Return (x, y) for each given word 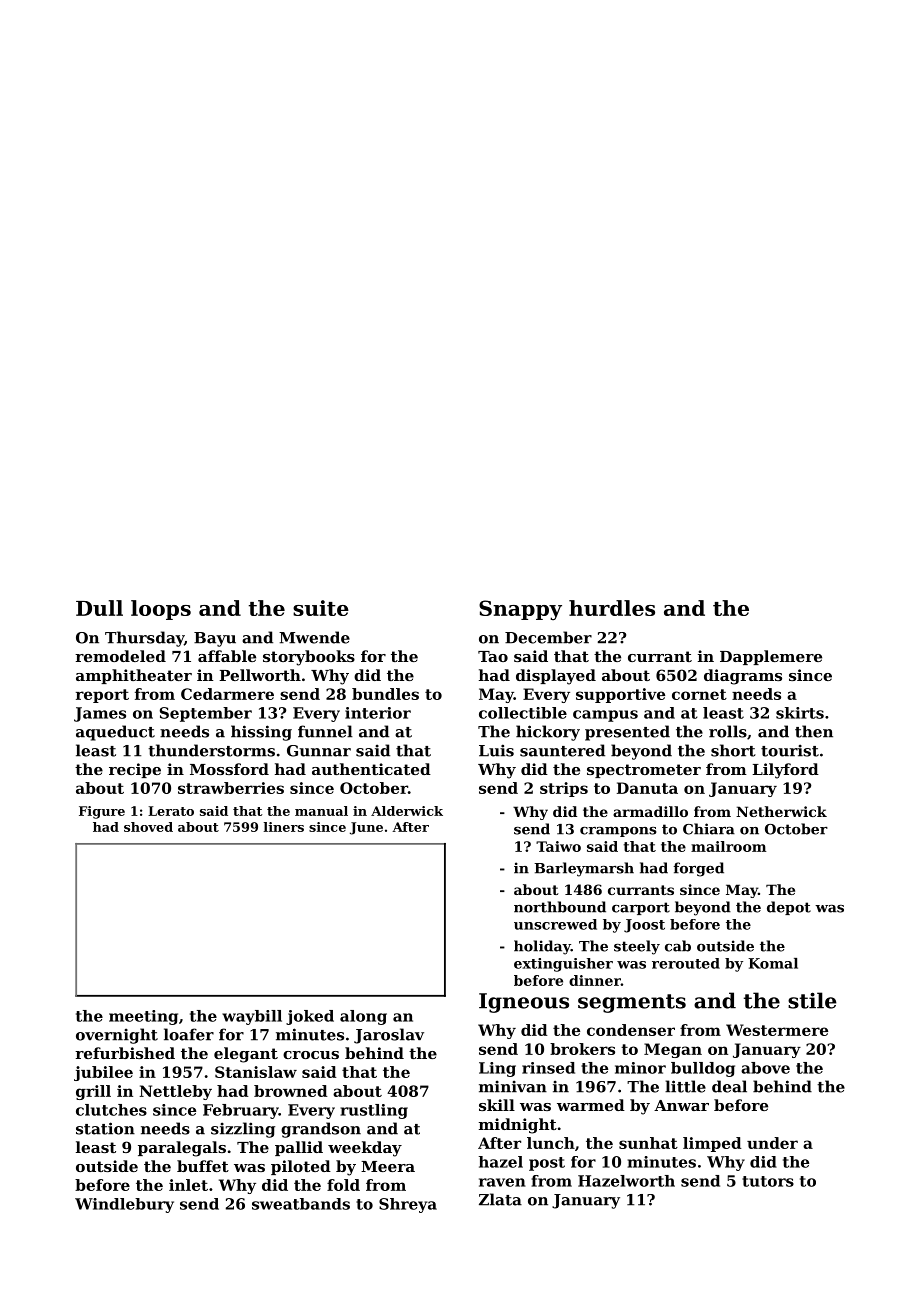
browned (290, 1091)
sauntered (562, 750)
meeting (143, 1017)
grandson (321, 1130)
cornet (699, 694)
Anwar (681, 1105)
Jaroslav (389, 1036)
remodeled (120, 656)
